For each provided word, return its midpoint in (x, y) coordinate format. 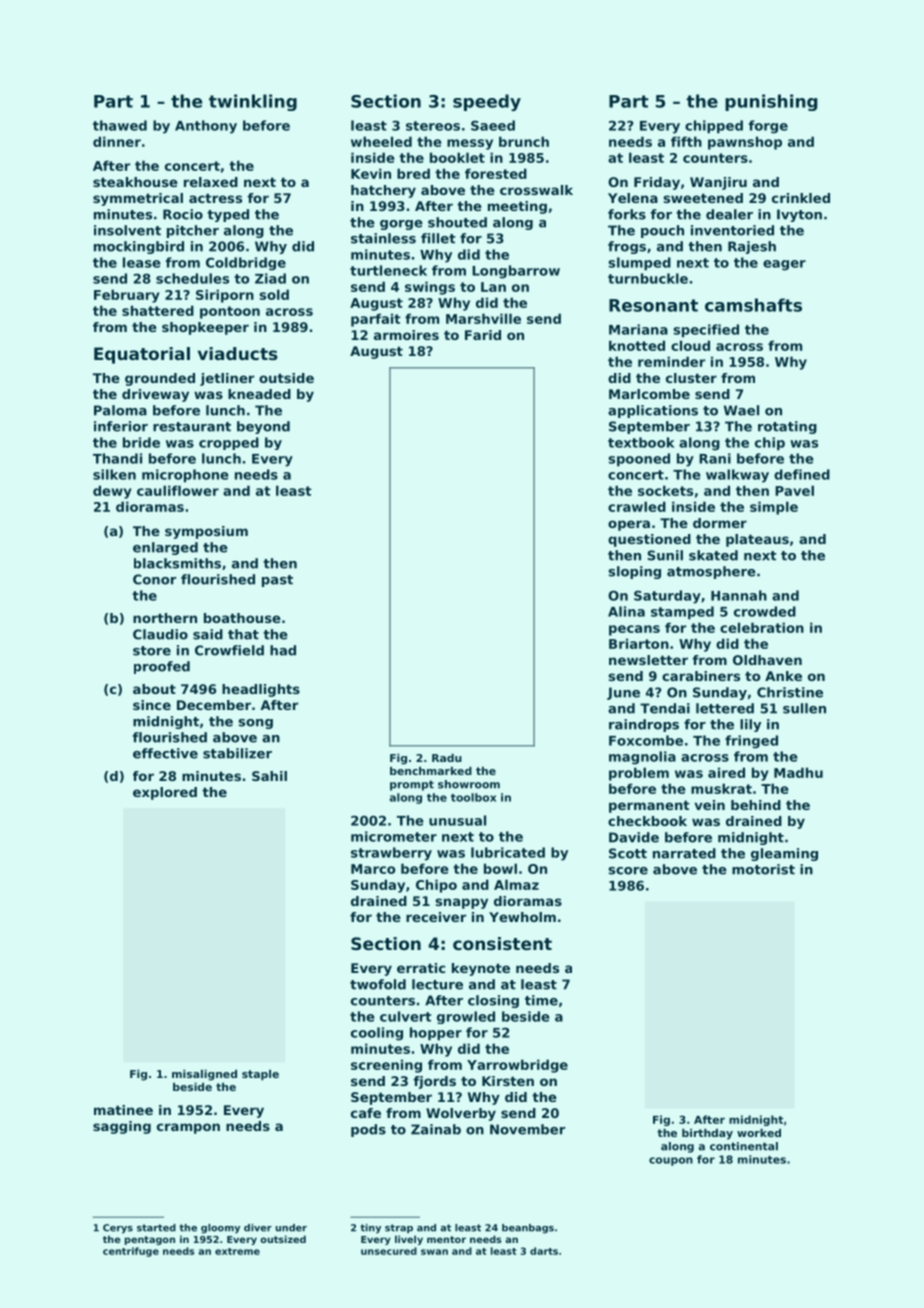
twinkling (253, 102)
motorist (763, 869)
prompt (412, 785)
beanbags (528, 1229)
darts (544, 1251)
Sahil (269, 776)
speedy (487, 102)
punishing (771, 102)
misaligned (204, 1075)
